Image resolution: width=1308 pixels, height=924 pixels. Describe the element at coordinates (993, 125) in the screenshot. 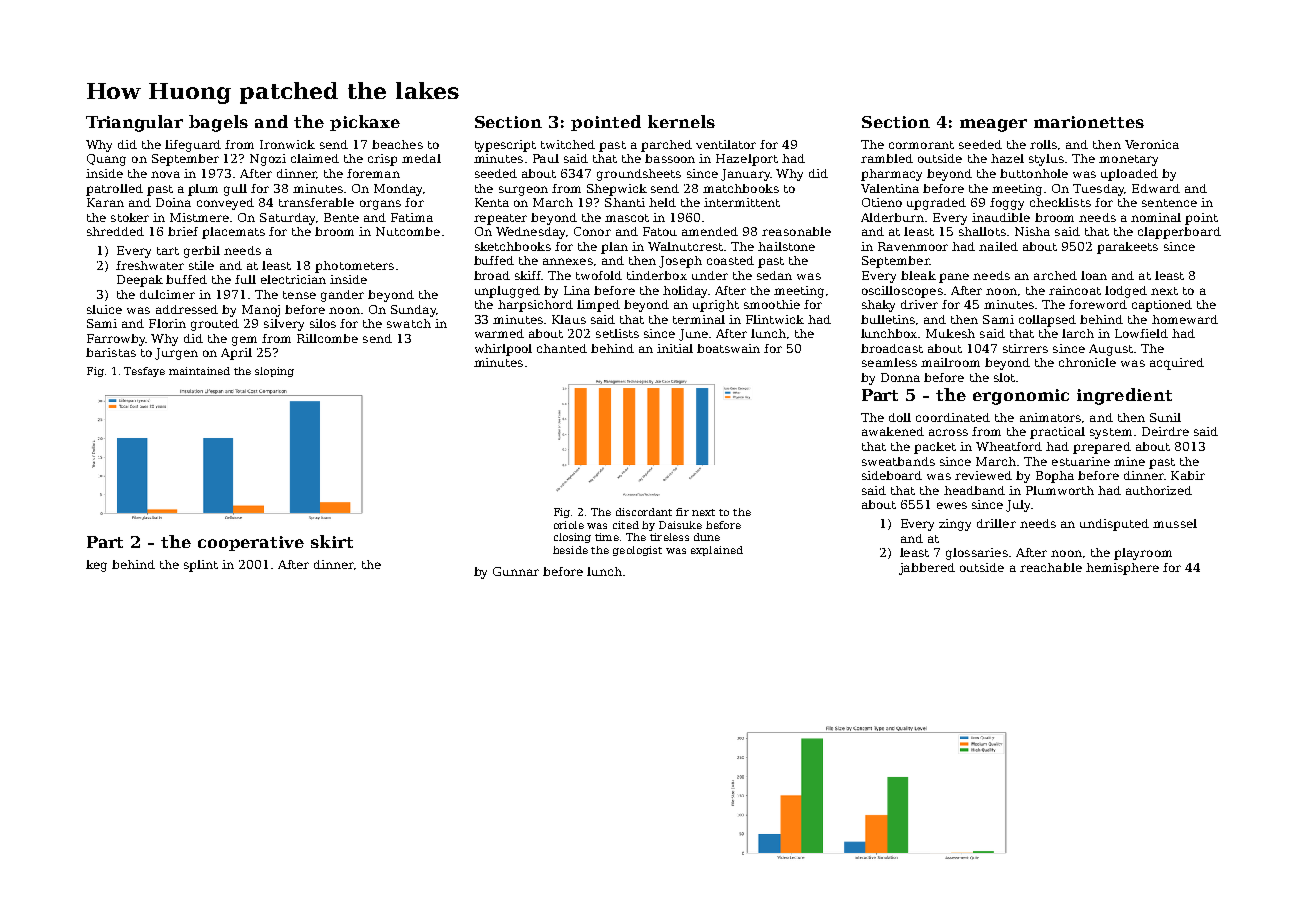

I see `meager` at that location.
